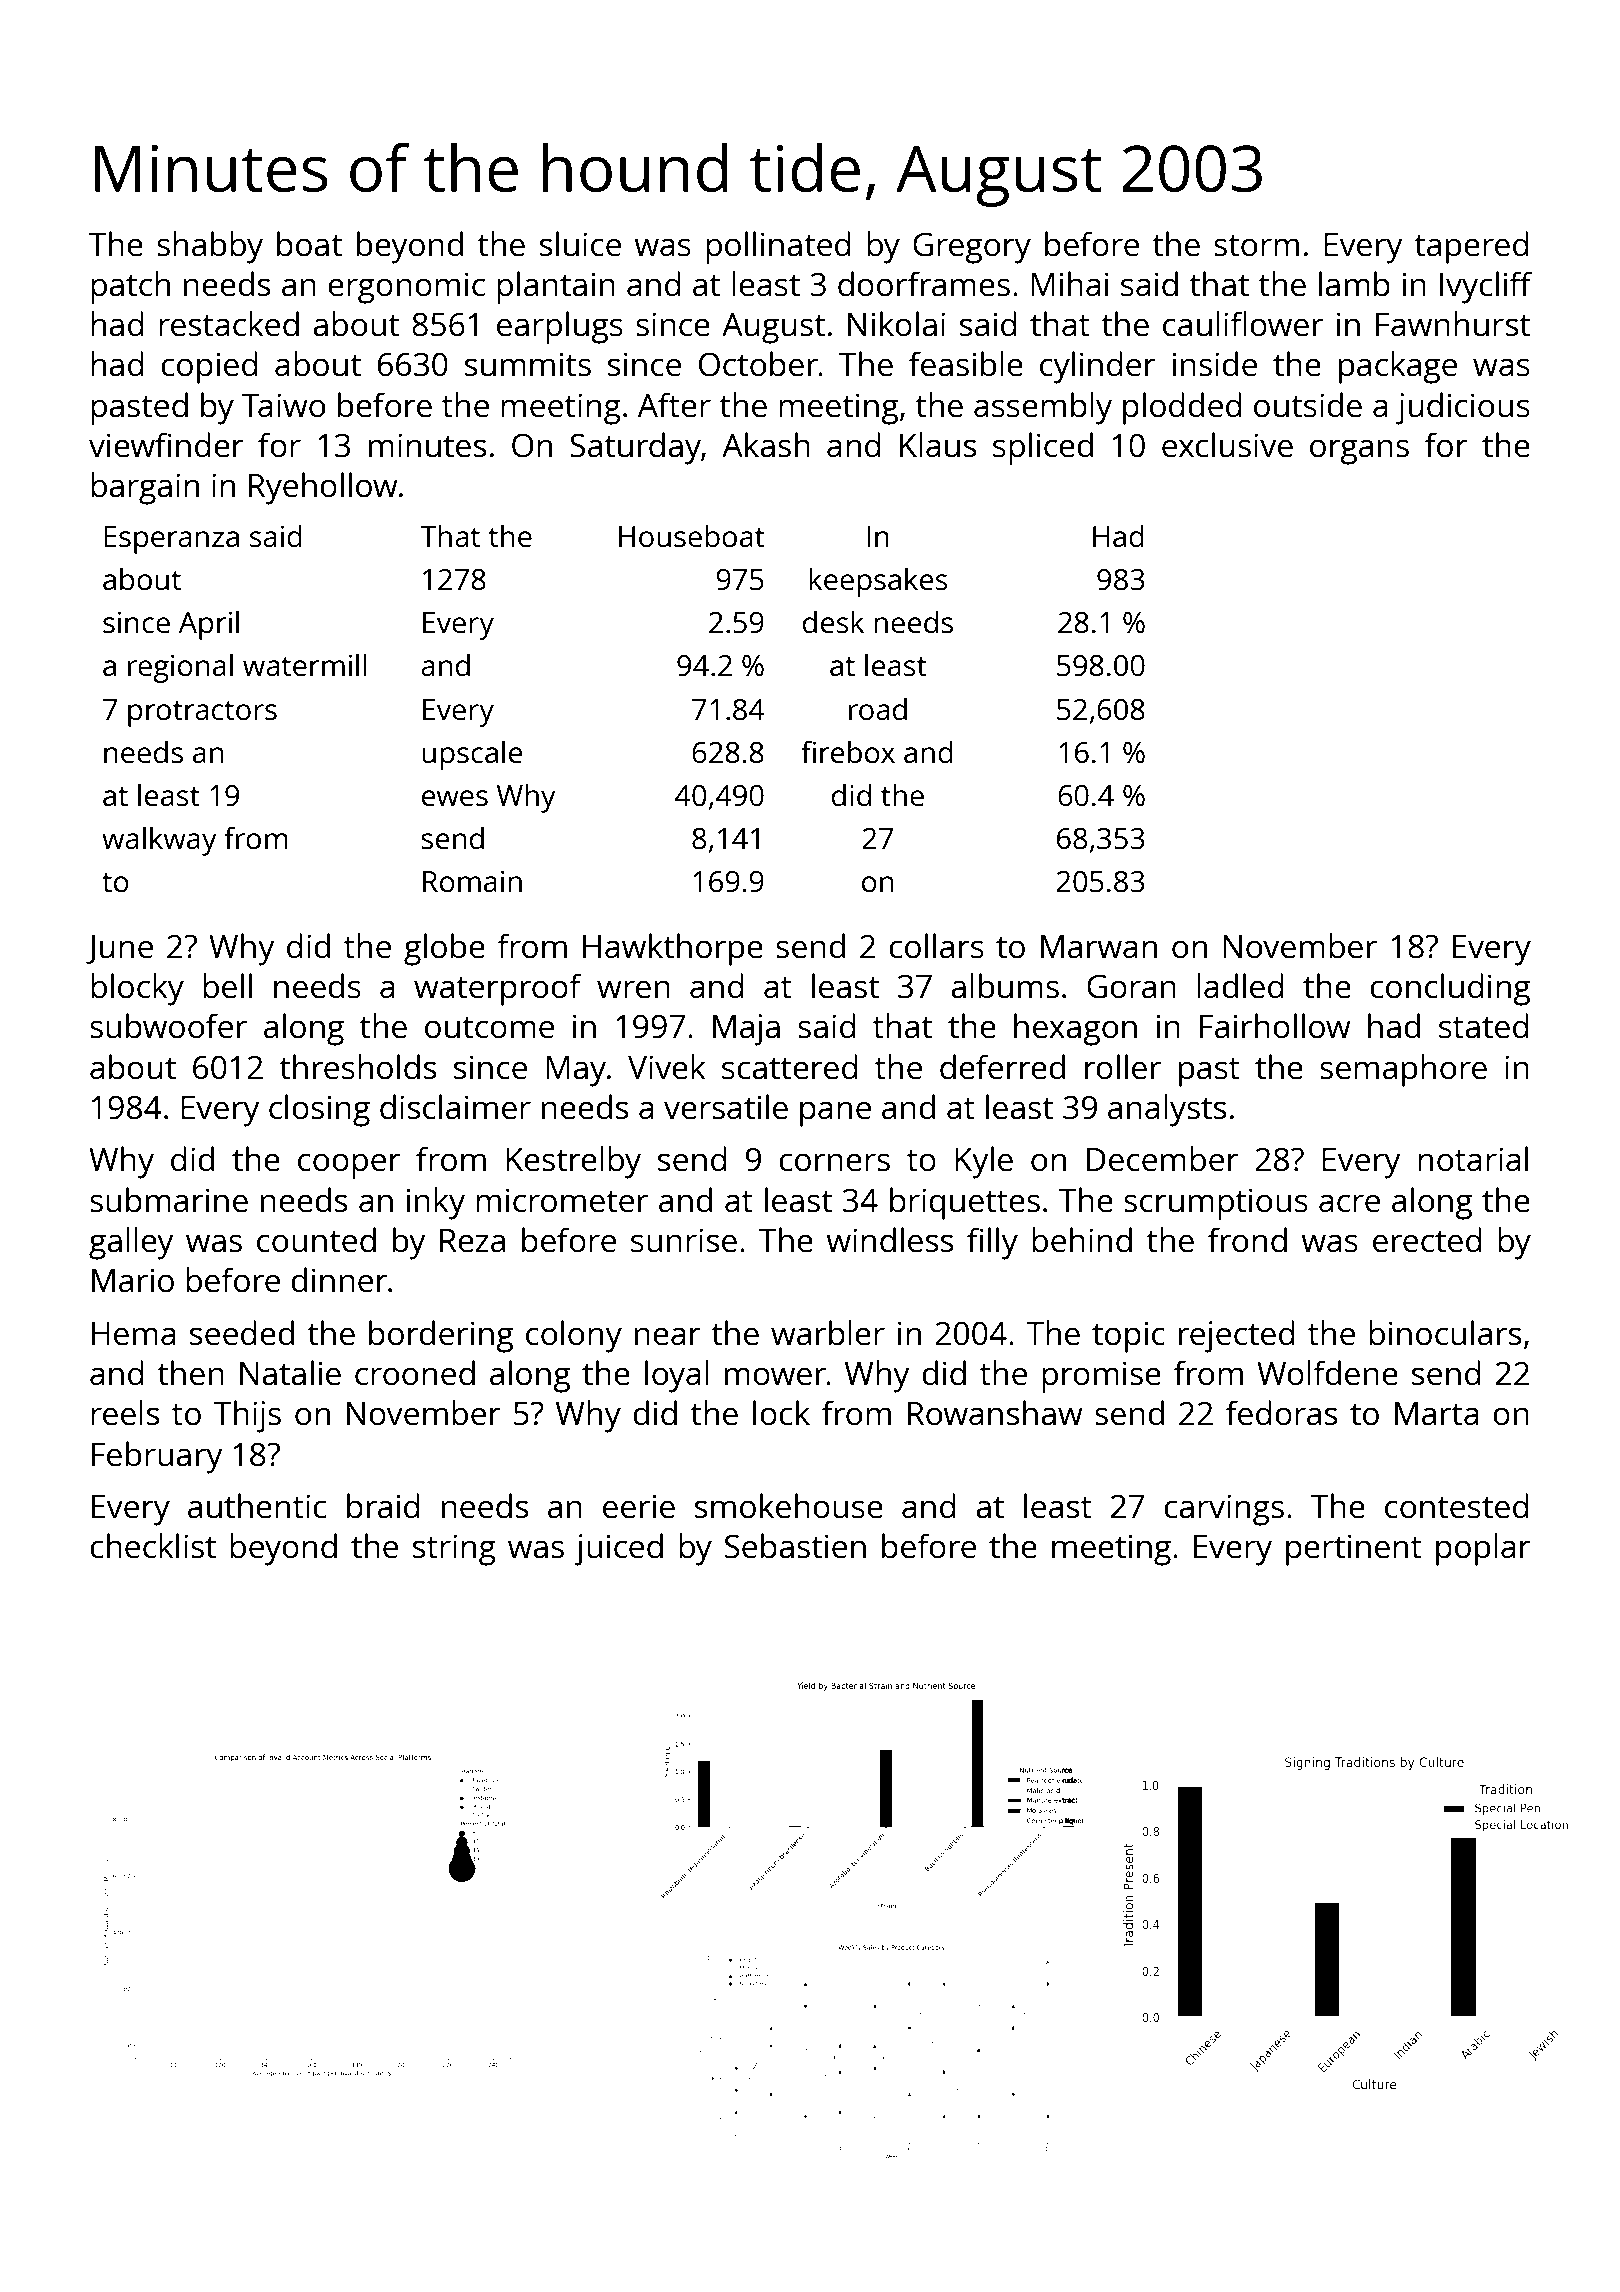  Describe the element at coordinates (130, 287) in the screenshot. I see `patch` at that location.
